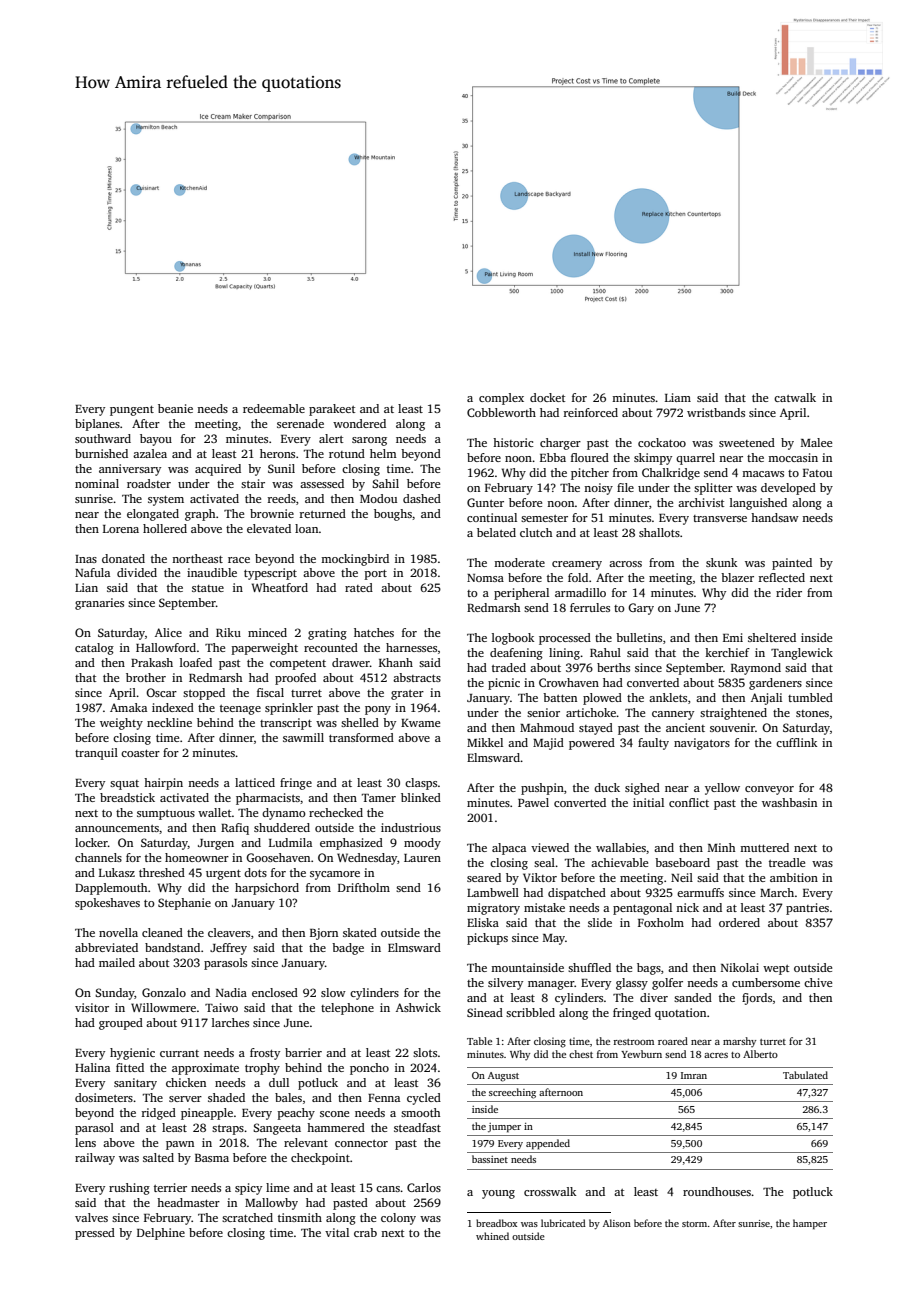  What do you see at coordinates (162, 872) in the page?
I see `threshed` at bounding box center [162, 872].
